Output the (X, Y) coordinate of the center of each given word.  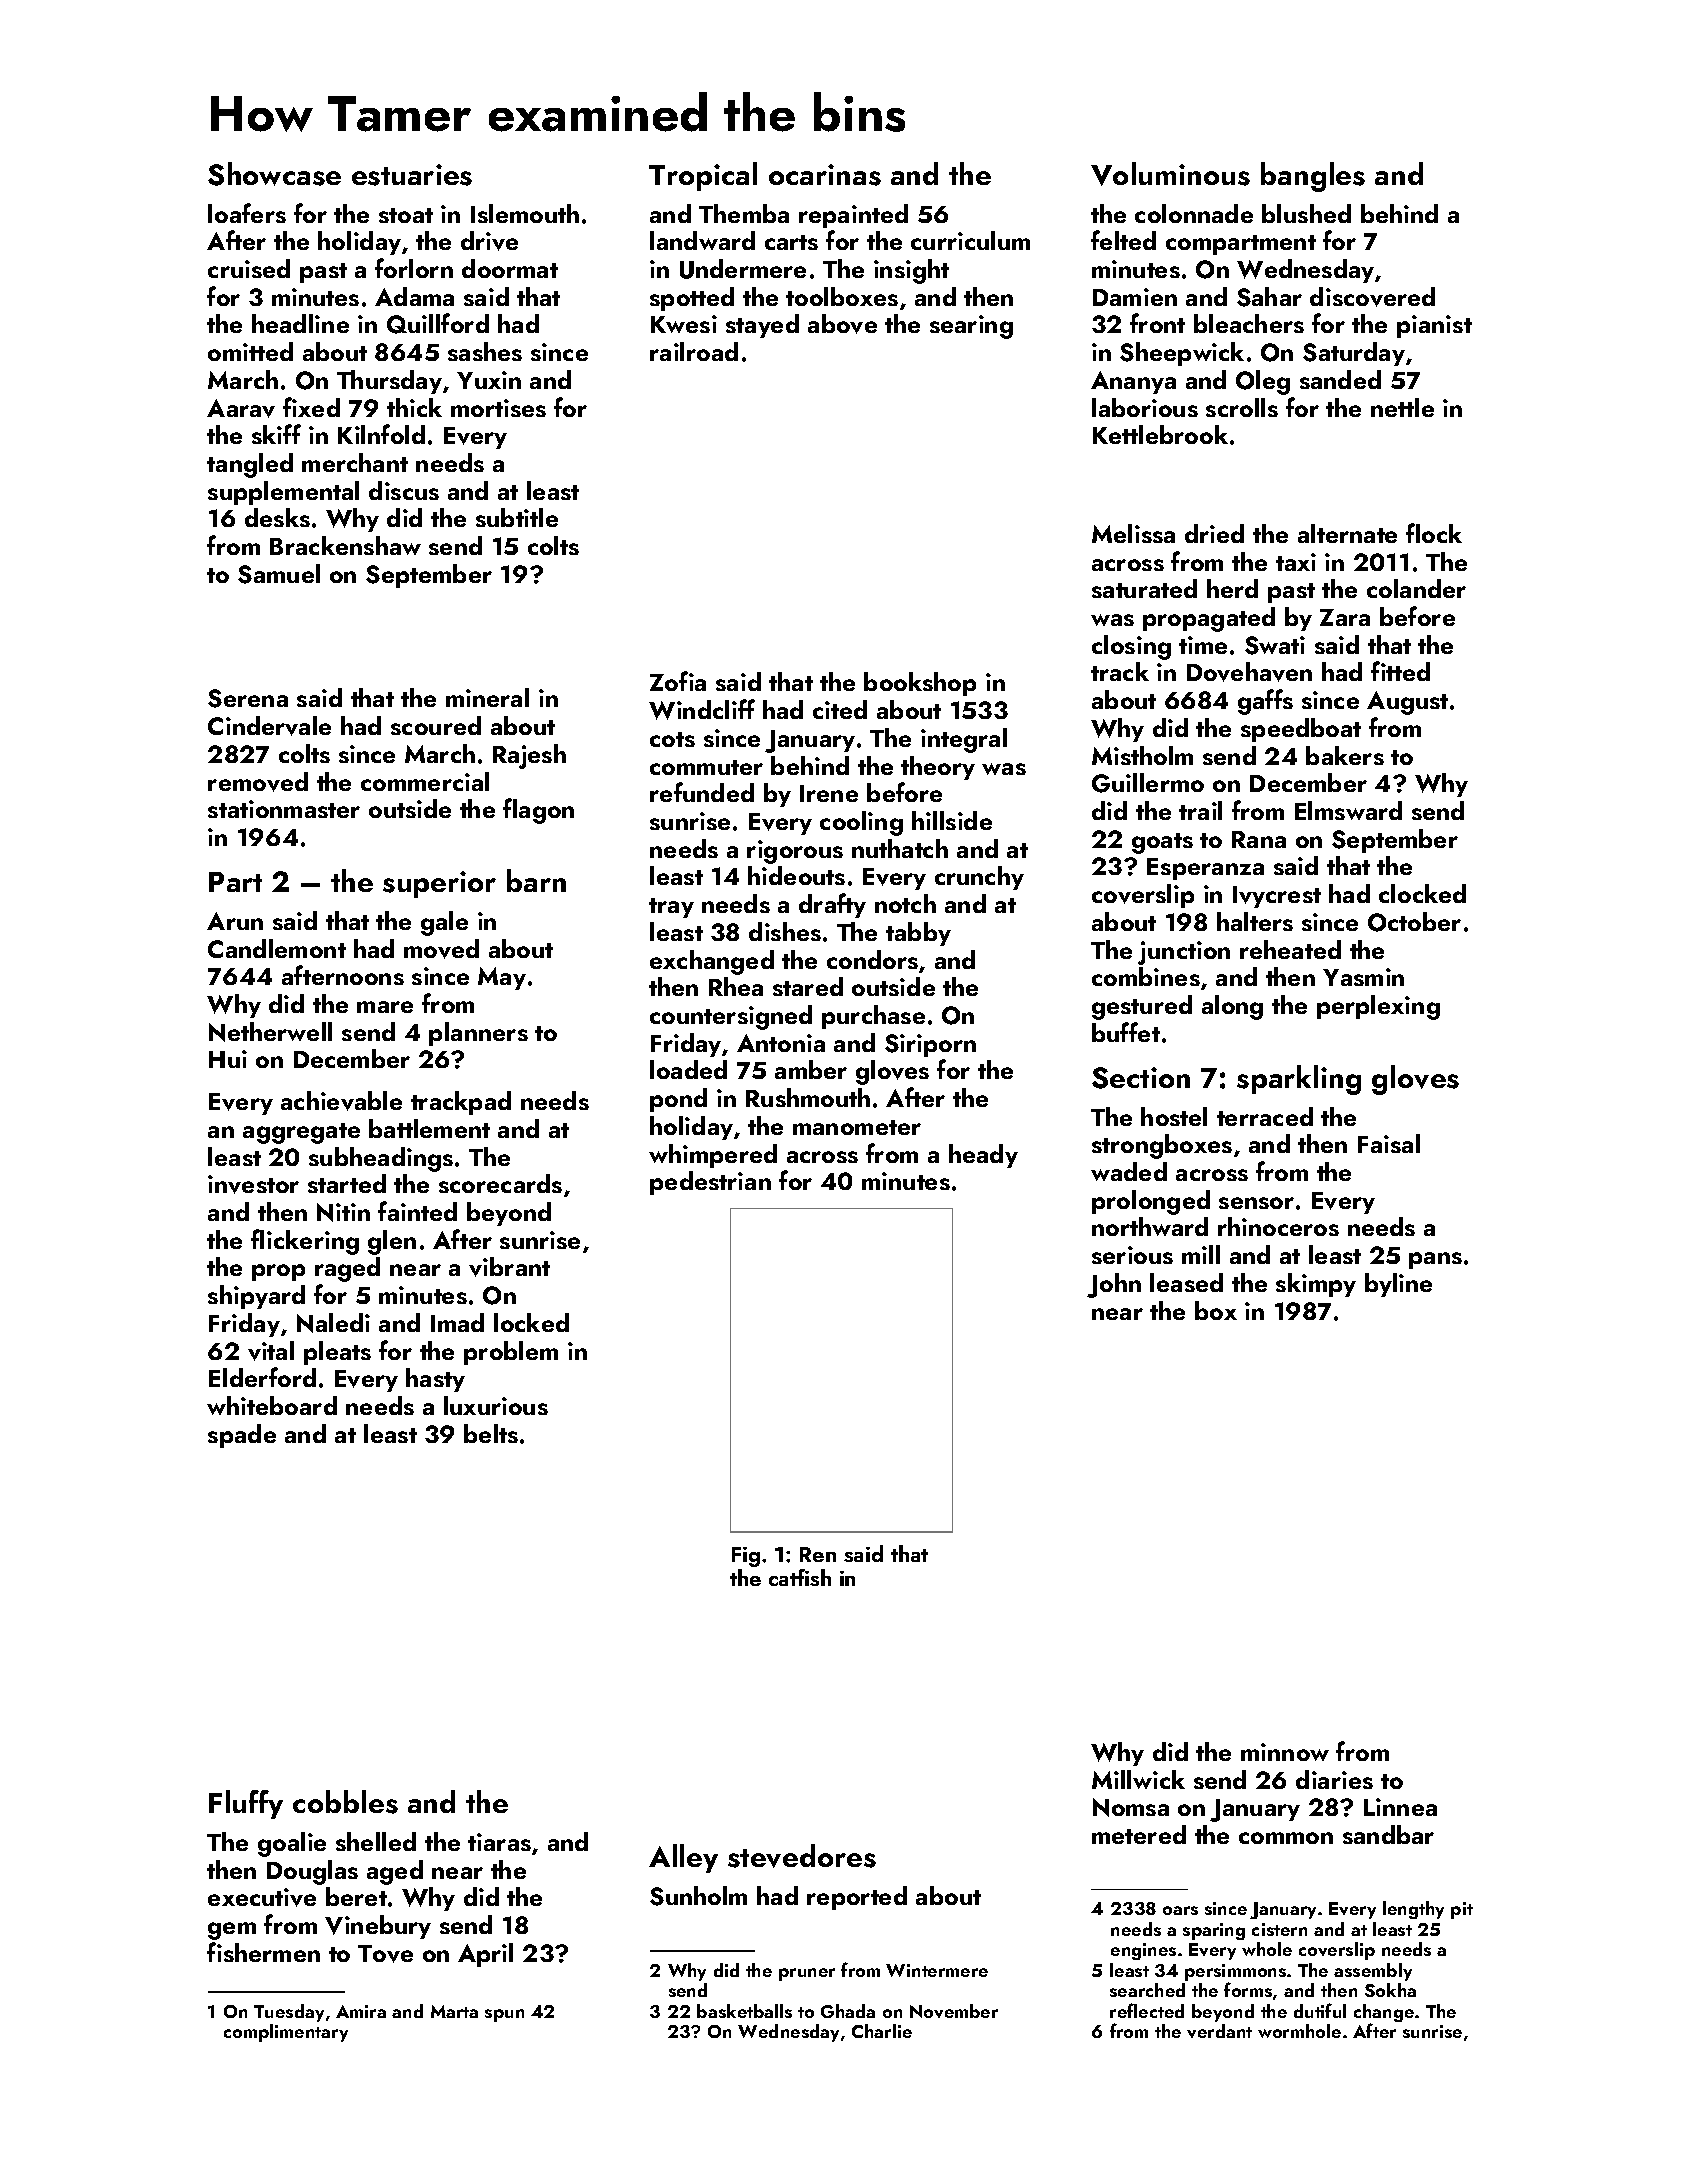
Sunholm (698, 1896)
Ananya (1133, 382)
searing (971, 327)
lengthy (1413, 1910)
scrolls (1242, 407)
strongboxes (1162, 1146)
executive (262, 1897)
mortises (498, 408)
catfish (800, 1577)
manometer (857, 1127)
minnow (1285, 1752)
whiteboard (272, 1405)
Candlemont (277, 948)
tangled (250, 465)
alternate (1347, 533)
